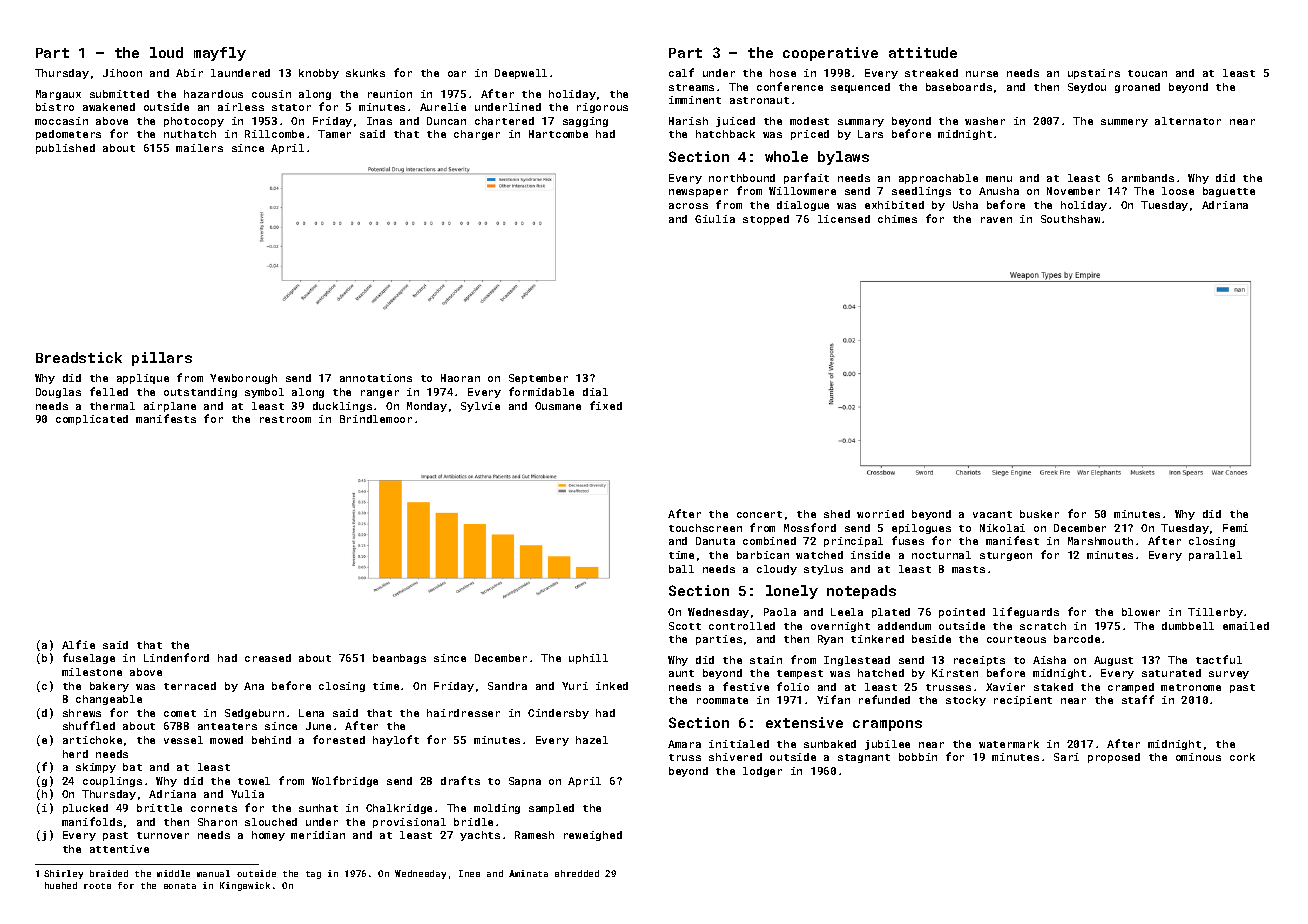 Image resolution: width=1308 pixels, height=924 pixels. Describe the element at coordinates (245, 886) in the screenshot. I see `Kingswick` at that location.
